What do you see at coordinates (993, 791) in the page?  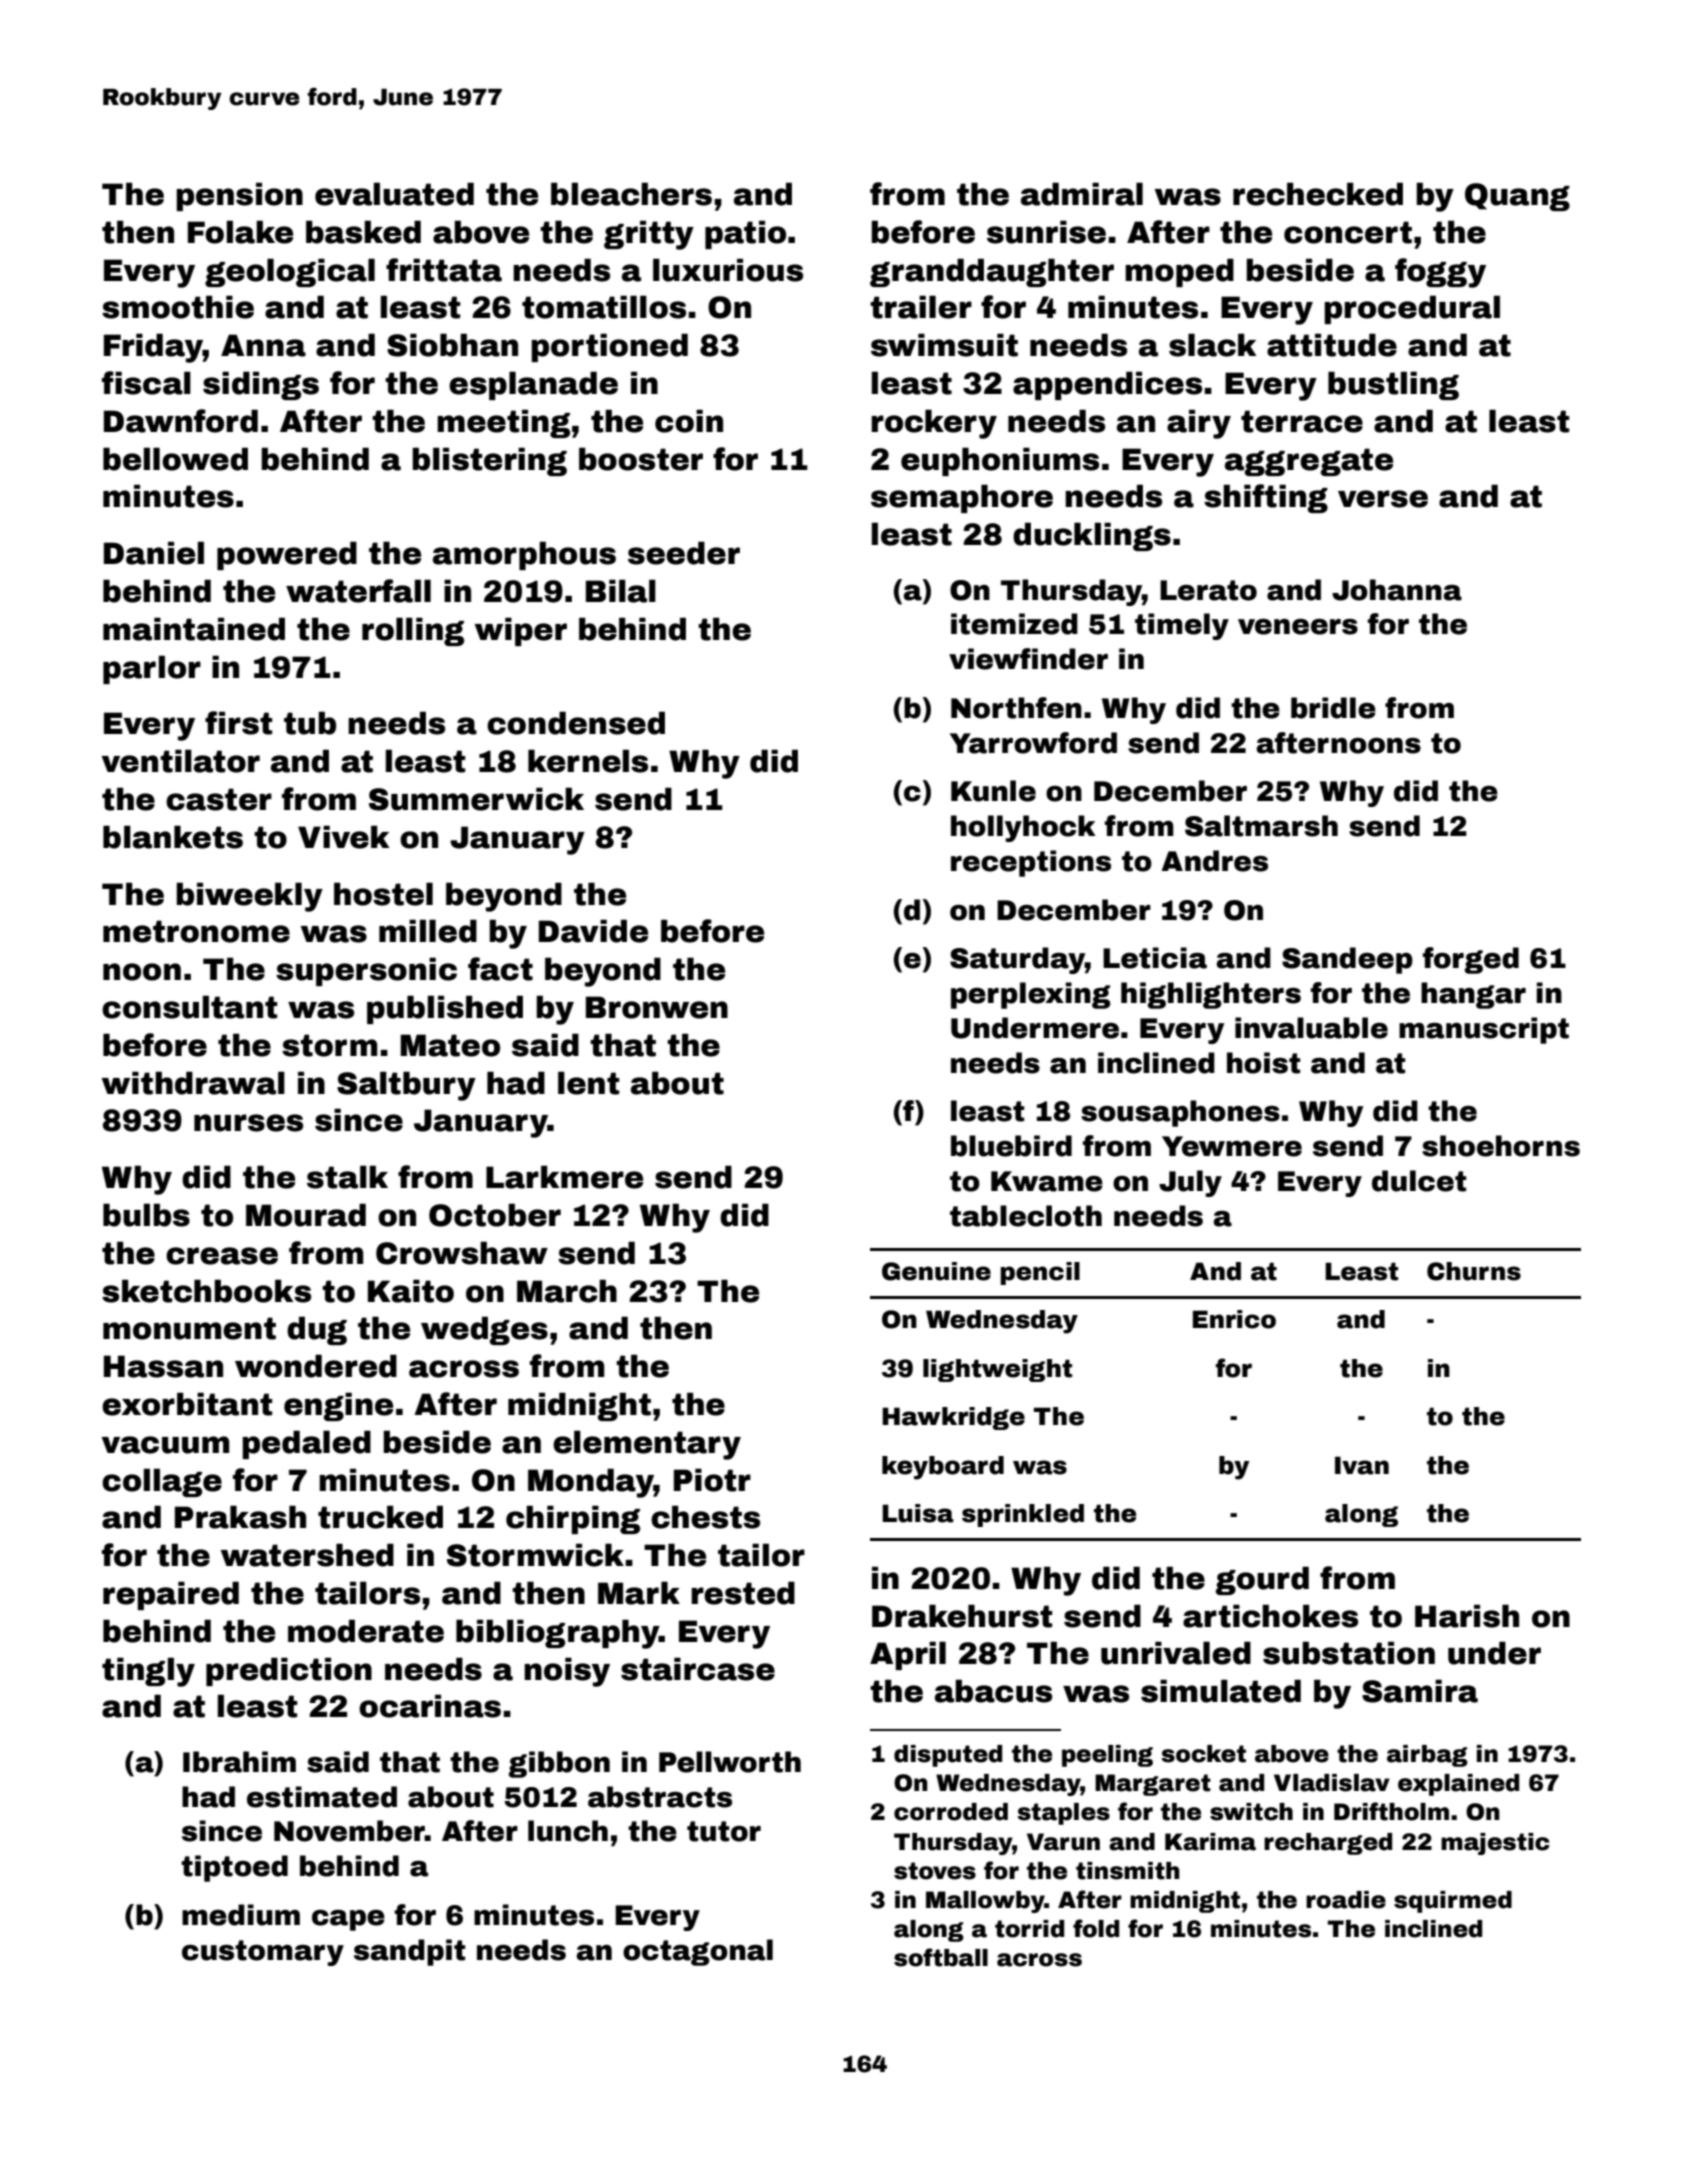 I see `Kunle` at bounding box center [993, 791].
